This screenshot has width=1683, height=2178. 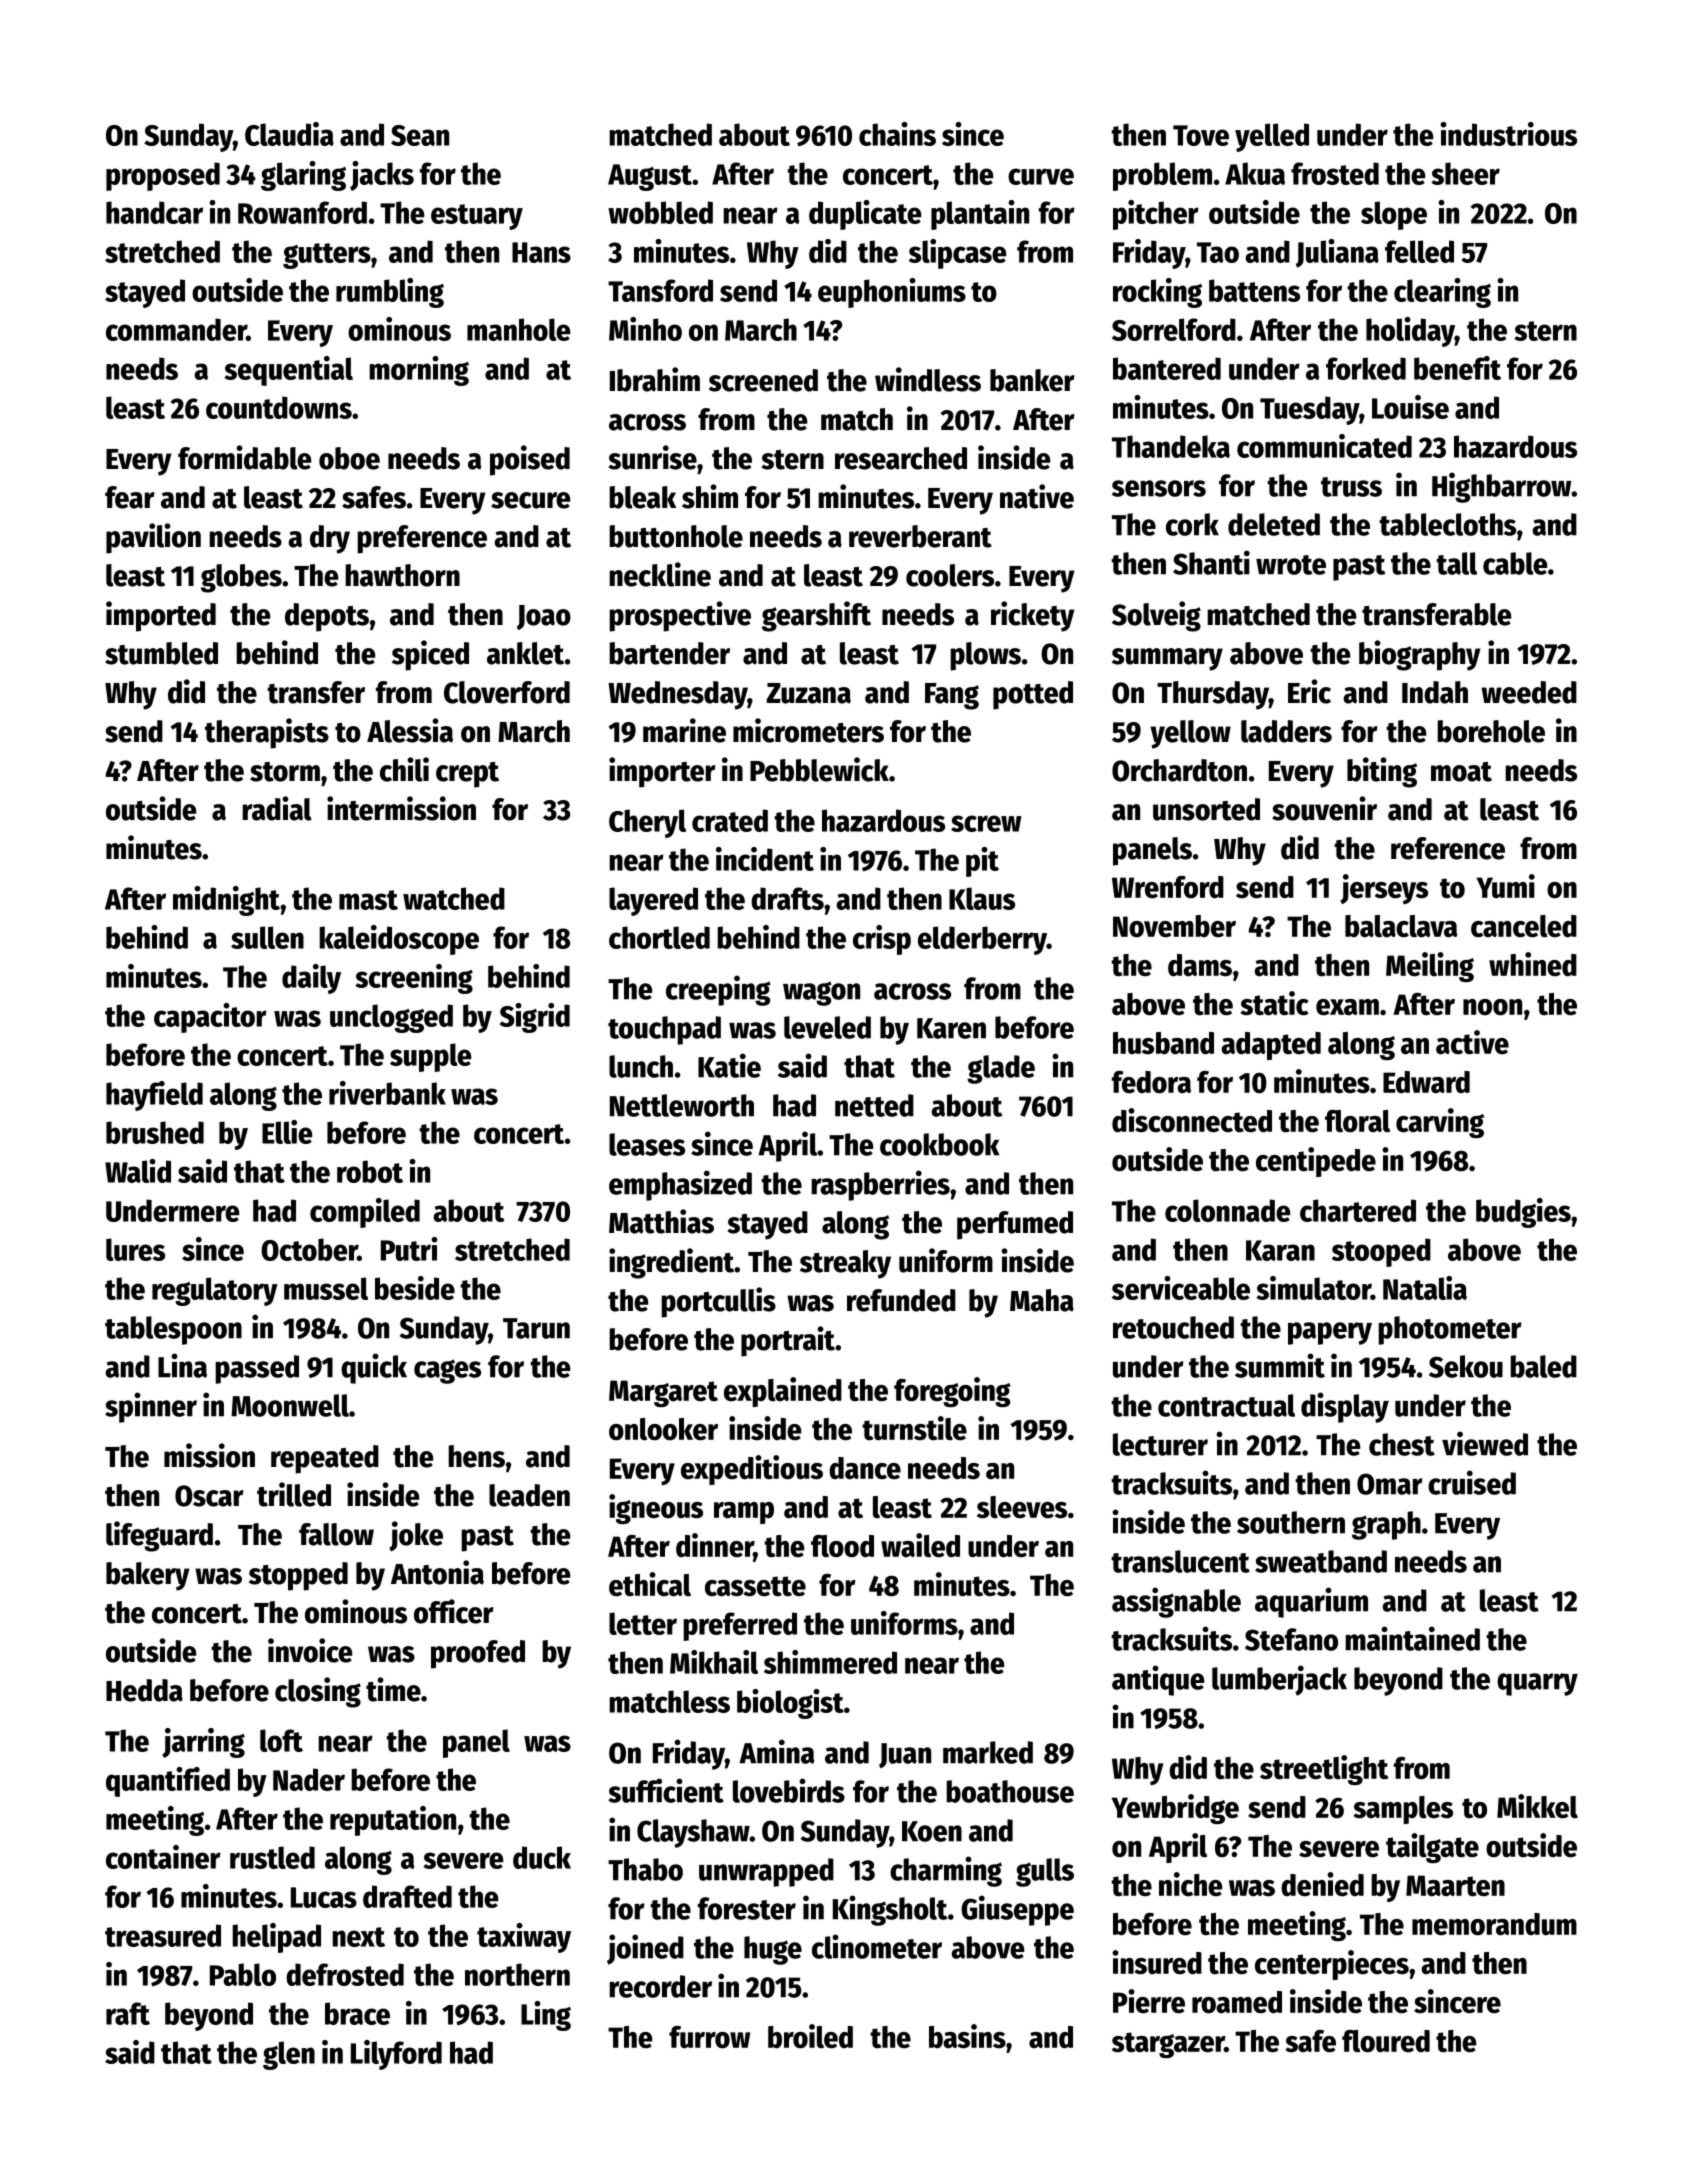 I want to click on imported, so click(x=161, y=616).
